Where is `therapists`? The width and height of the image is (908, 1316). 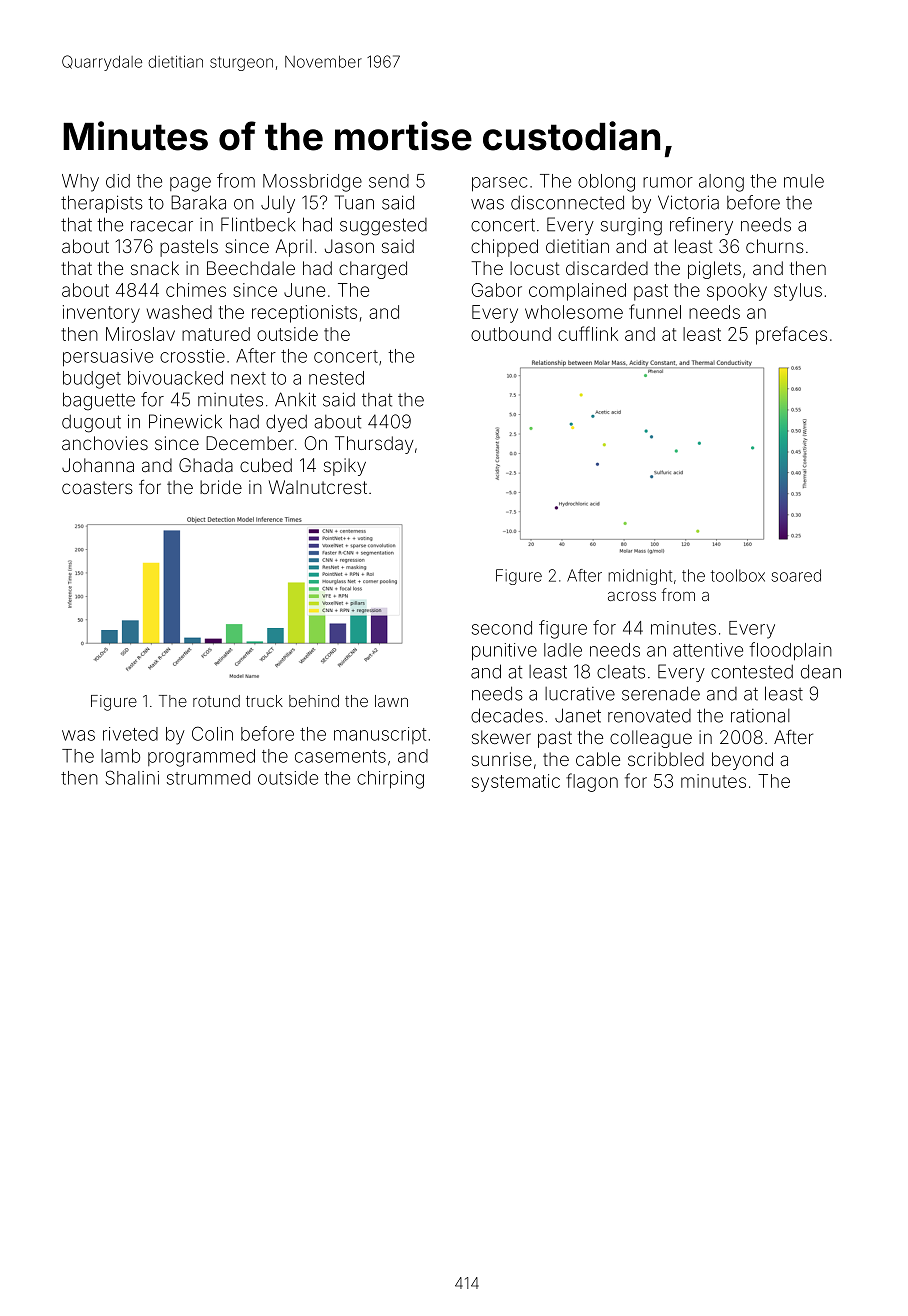
therapists is located at coordinates (102, 204).
